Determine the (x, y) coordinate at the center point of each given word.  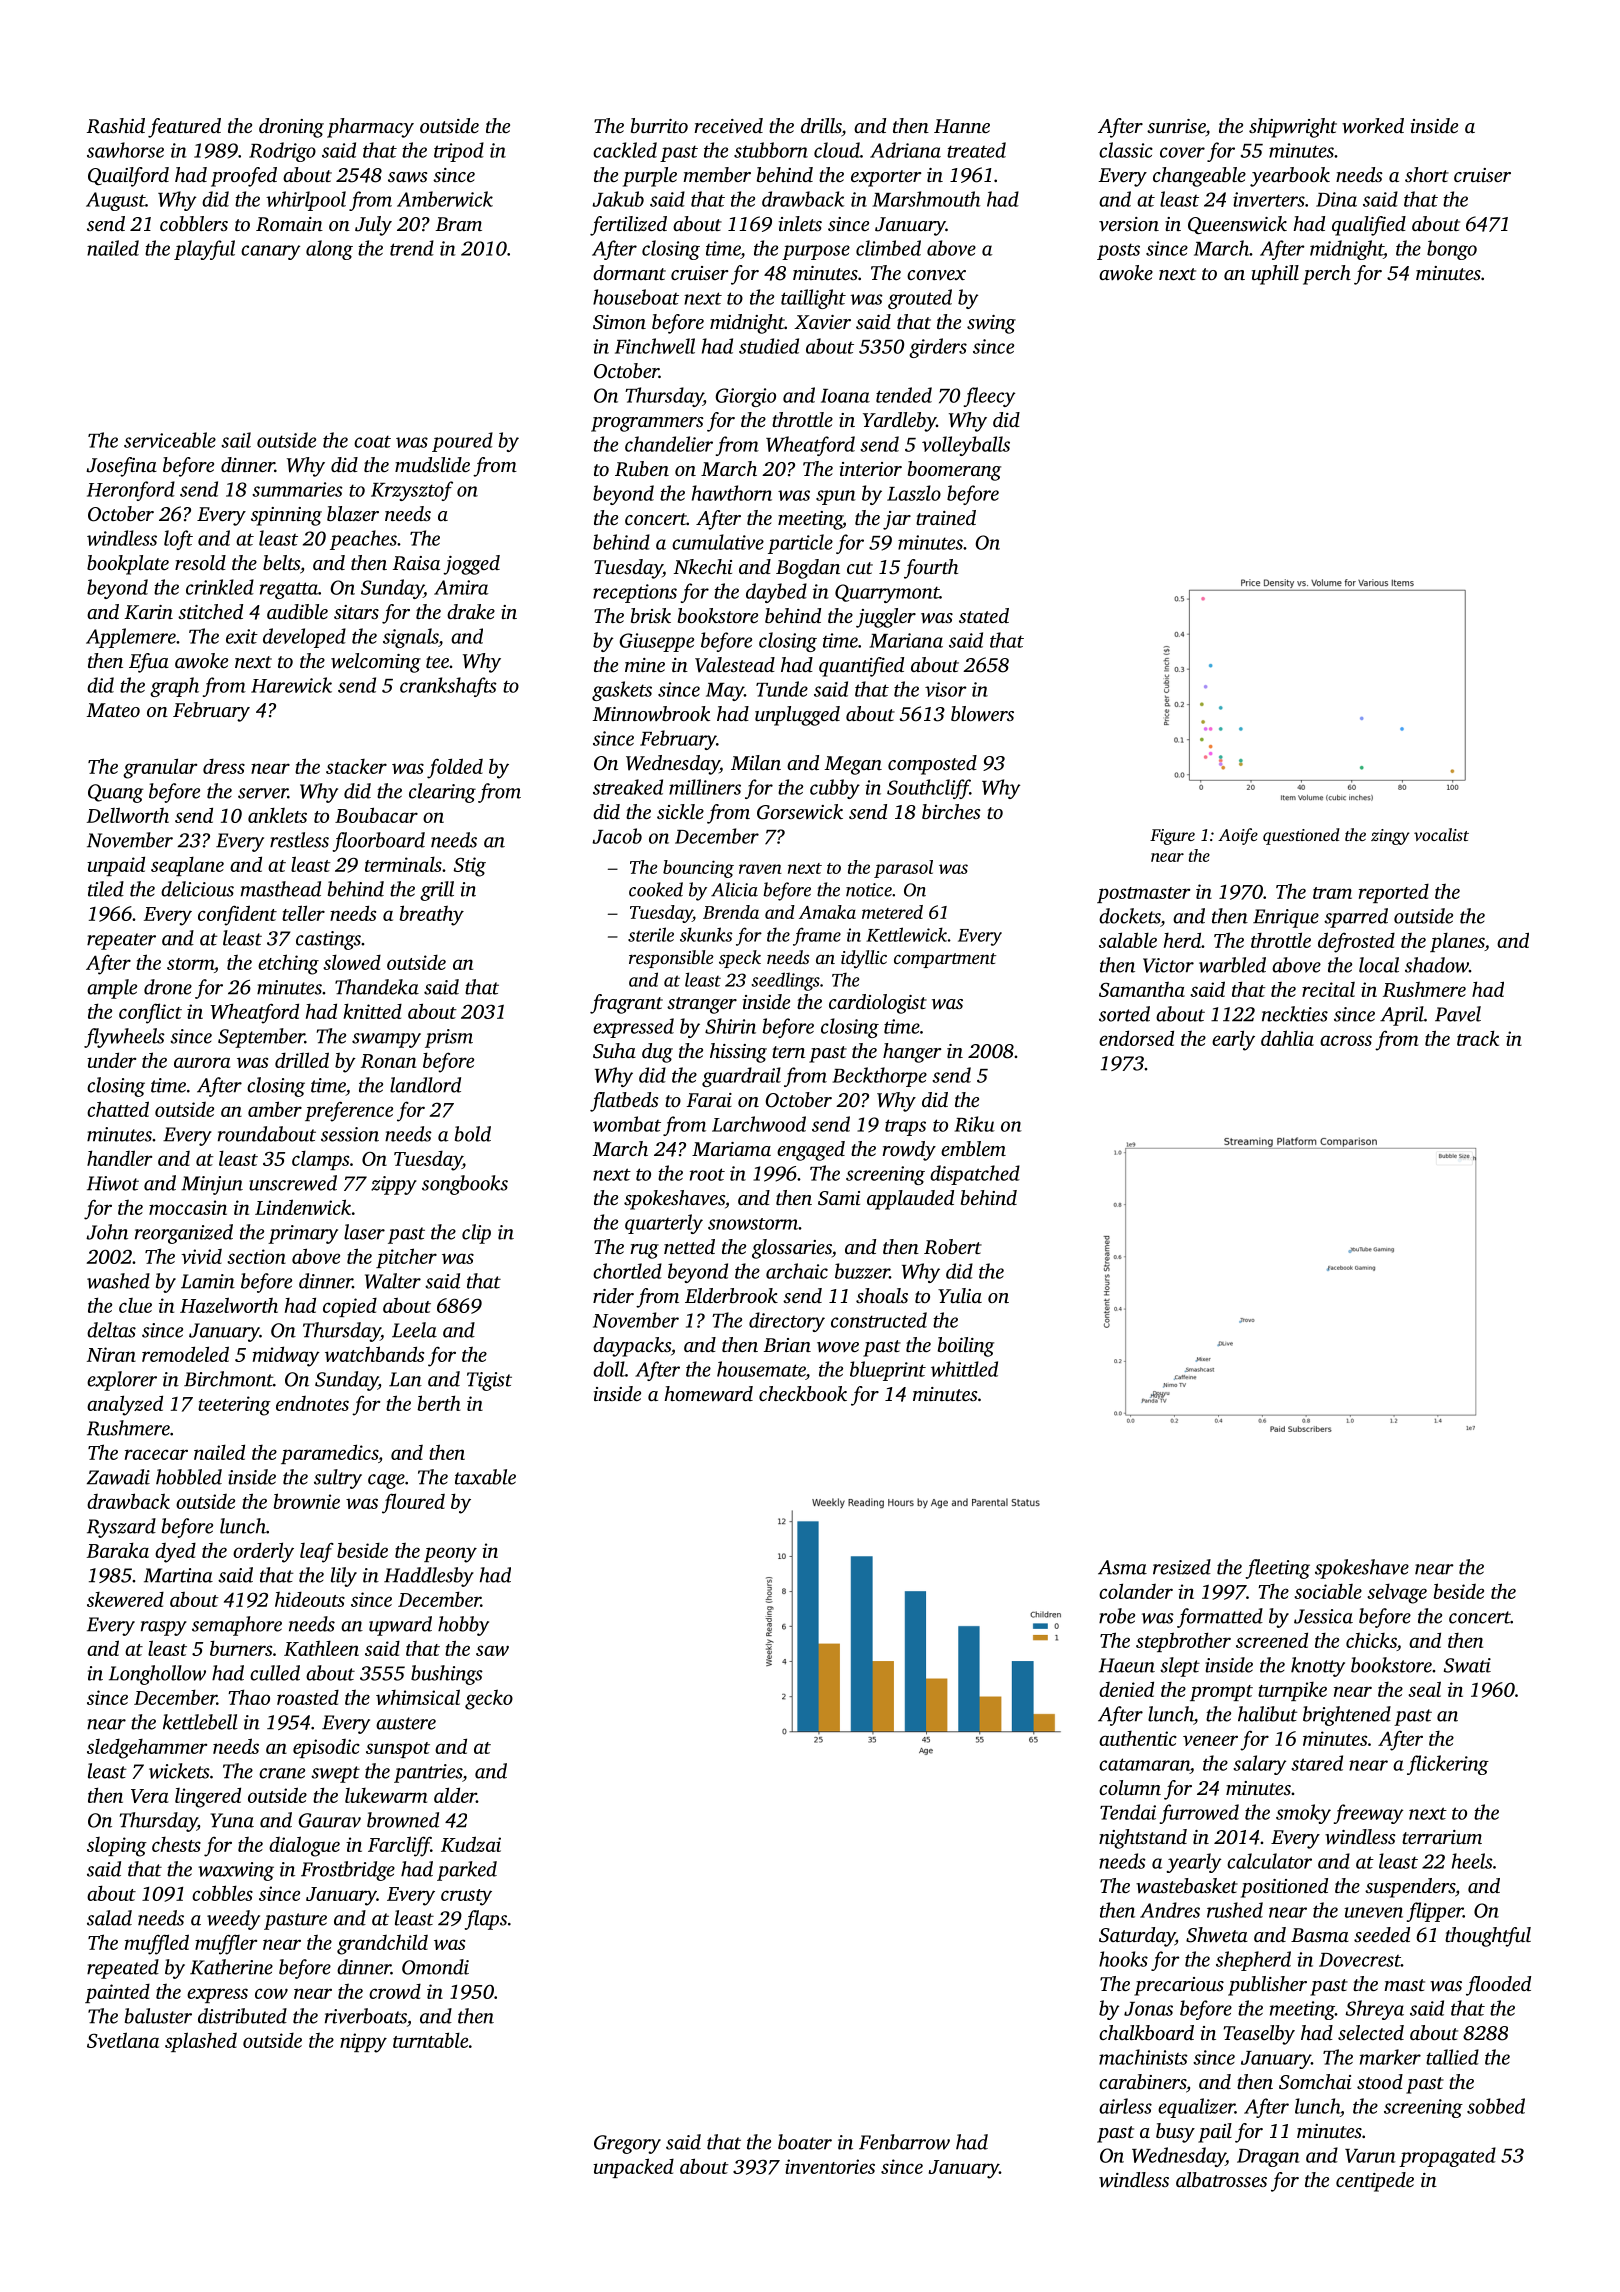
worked (1373, 126)
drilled (302, 1060)
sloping (117, 1847)
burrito (659, 125)
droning (291, 128)
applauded (910, 1200)
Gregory (627, 2144)
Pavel (1458, 1014)
